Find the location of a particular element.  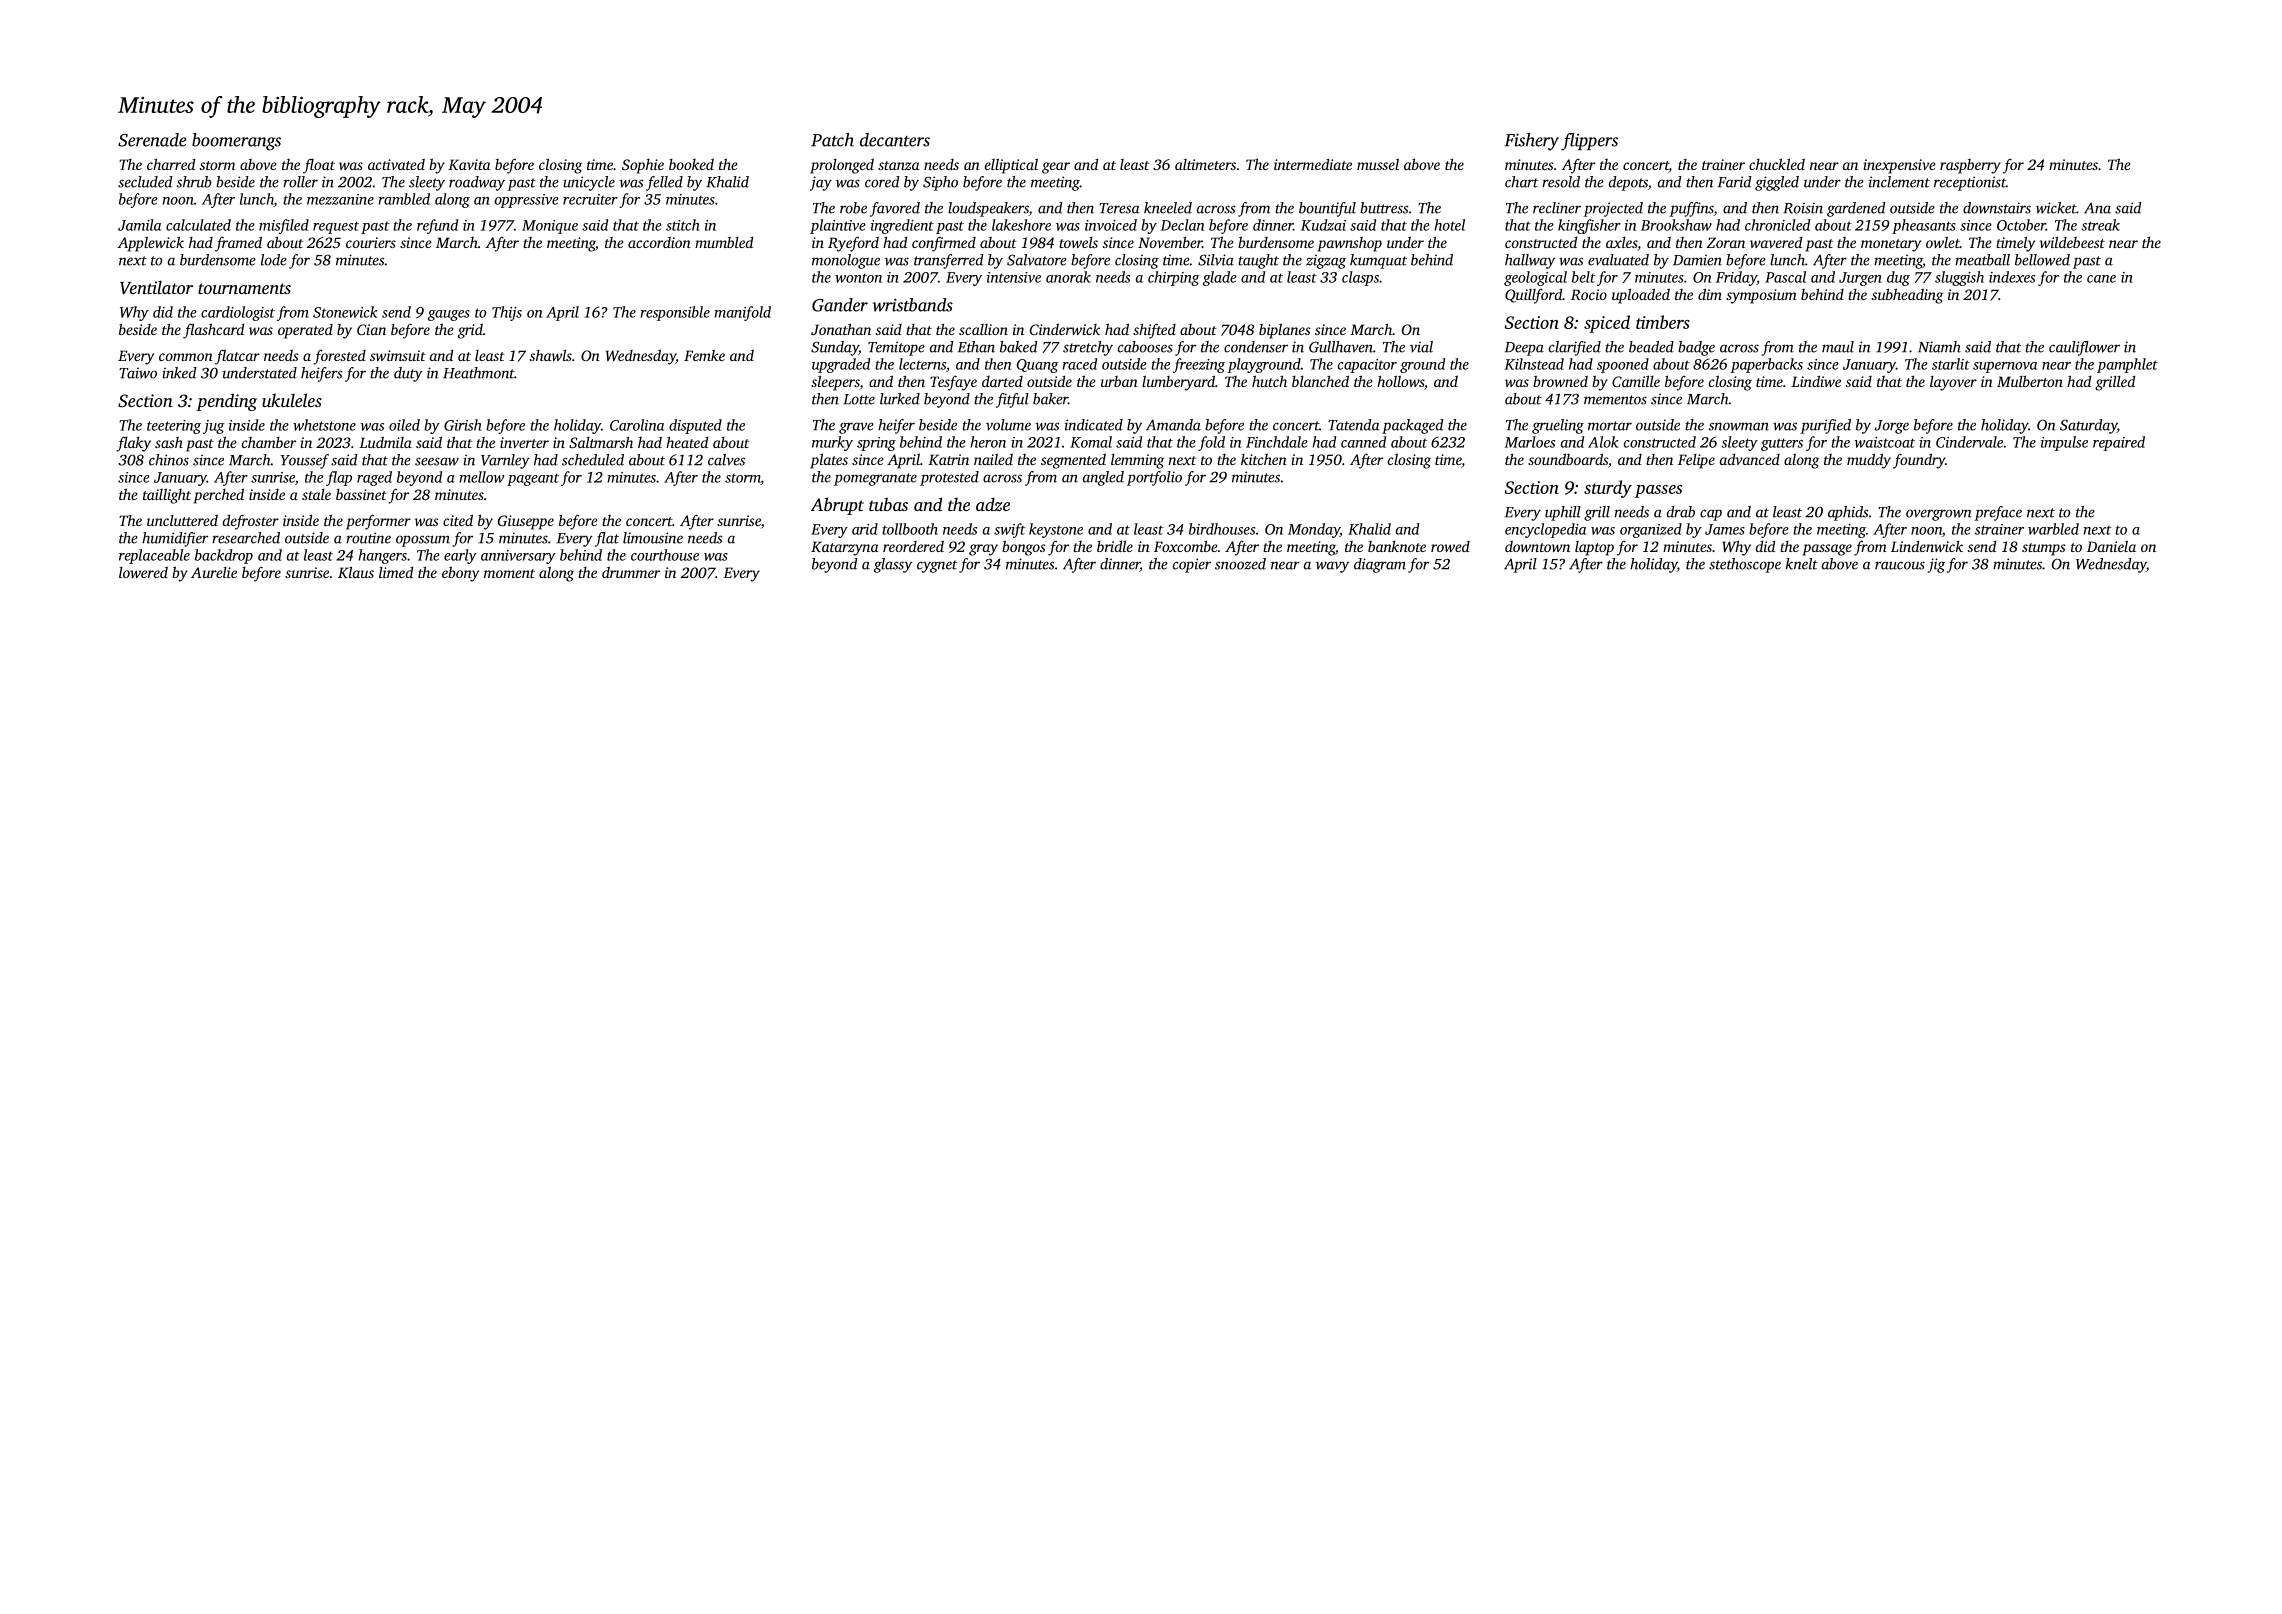

activated is located at coordinates (396, 164).
